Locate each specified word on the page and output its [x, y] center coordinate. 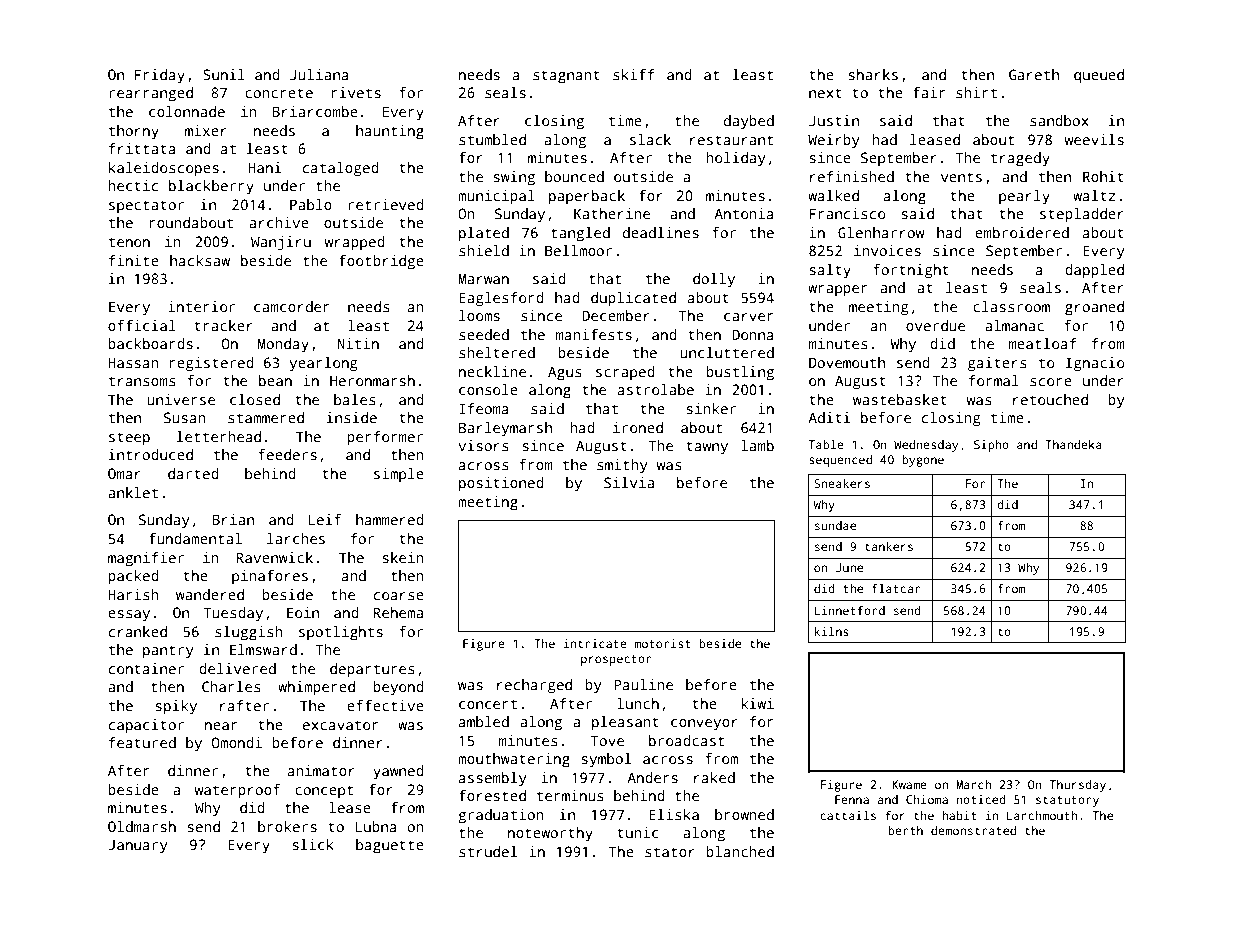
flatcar [896, 588]
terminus [570, 795]
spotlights [341, 633]
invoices [887, 250]
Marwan [483, 278]
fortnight [911, 271]
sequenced [840, 461]
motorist [663, 643]
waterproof [237, 791]
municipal [496, 197]
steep [129, 439]
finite [134, 260]
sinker [711, 408]
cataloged [341, 169]
